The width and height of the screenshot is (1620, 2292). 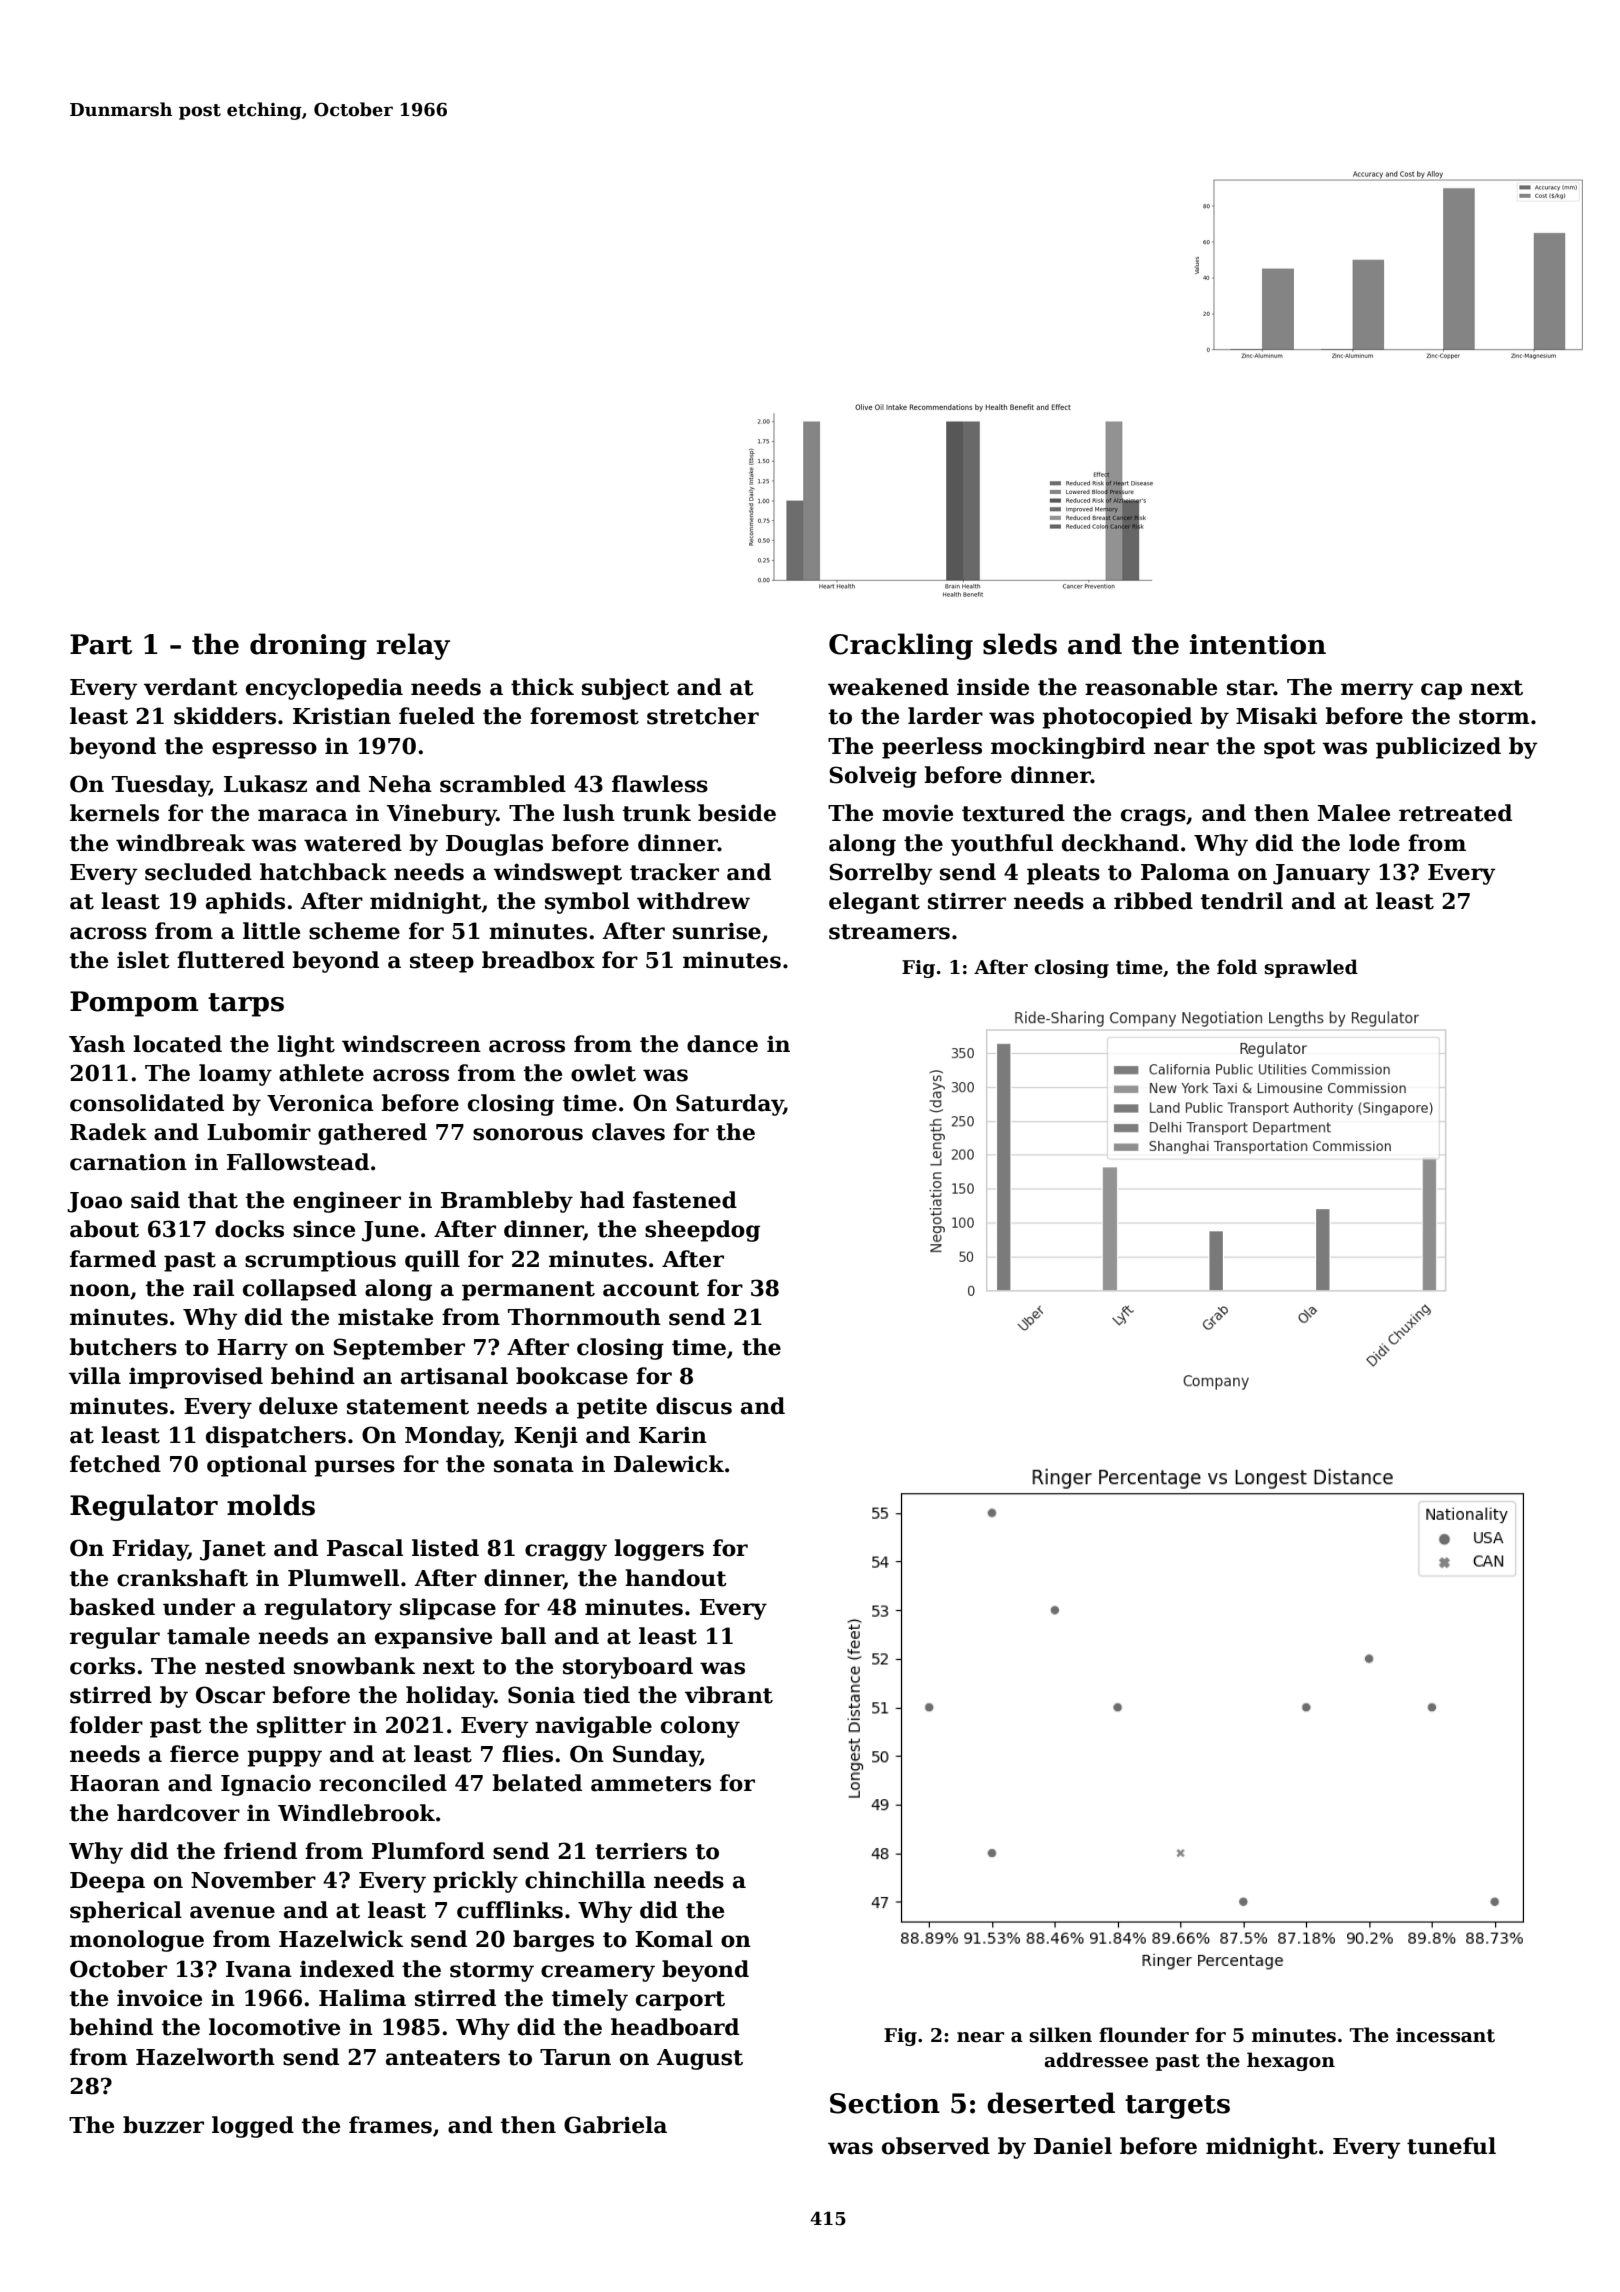 What do you see at coordinates (303, 815) in the screenshot?
I see `maraca` at bounding box center [303, 815].
